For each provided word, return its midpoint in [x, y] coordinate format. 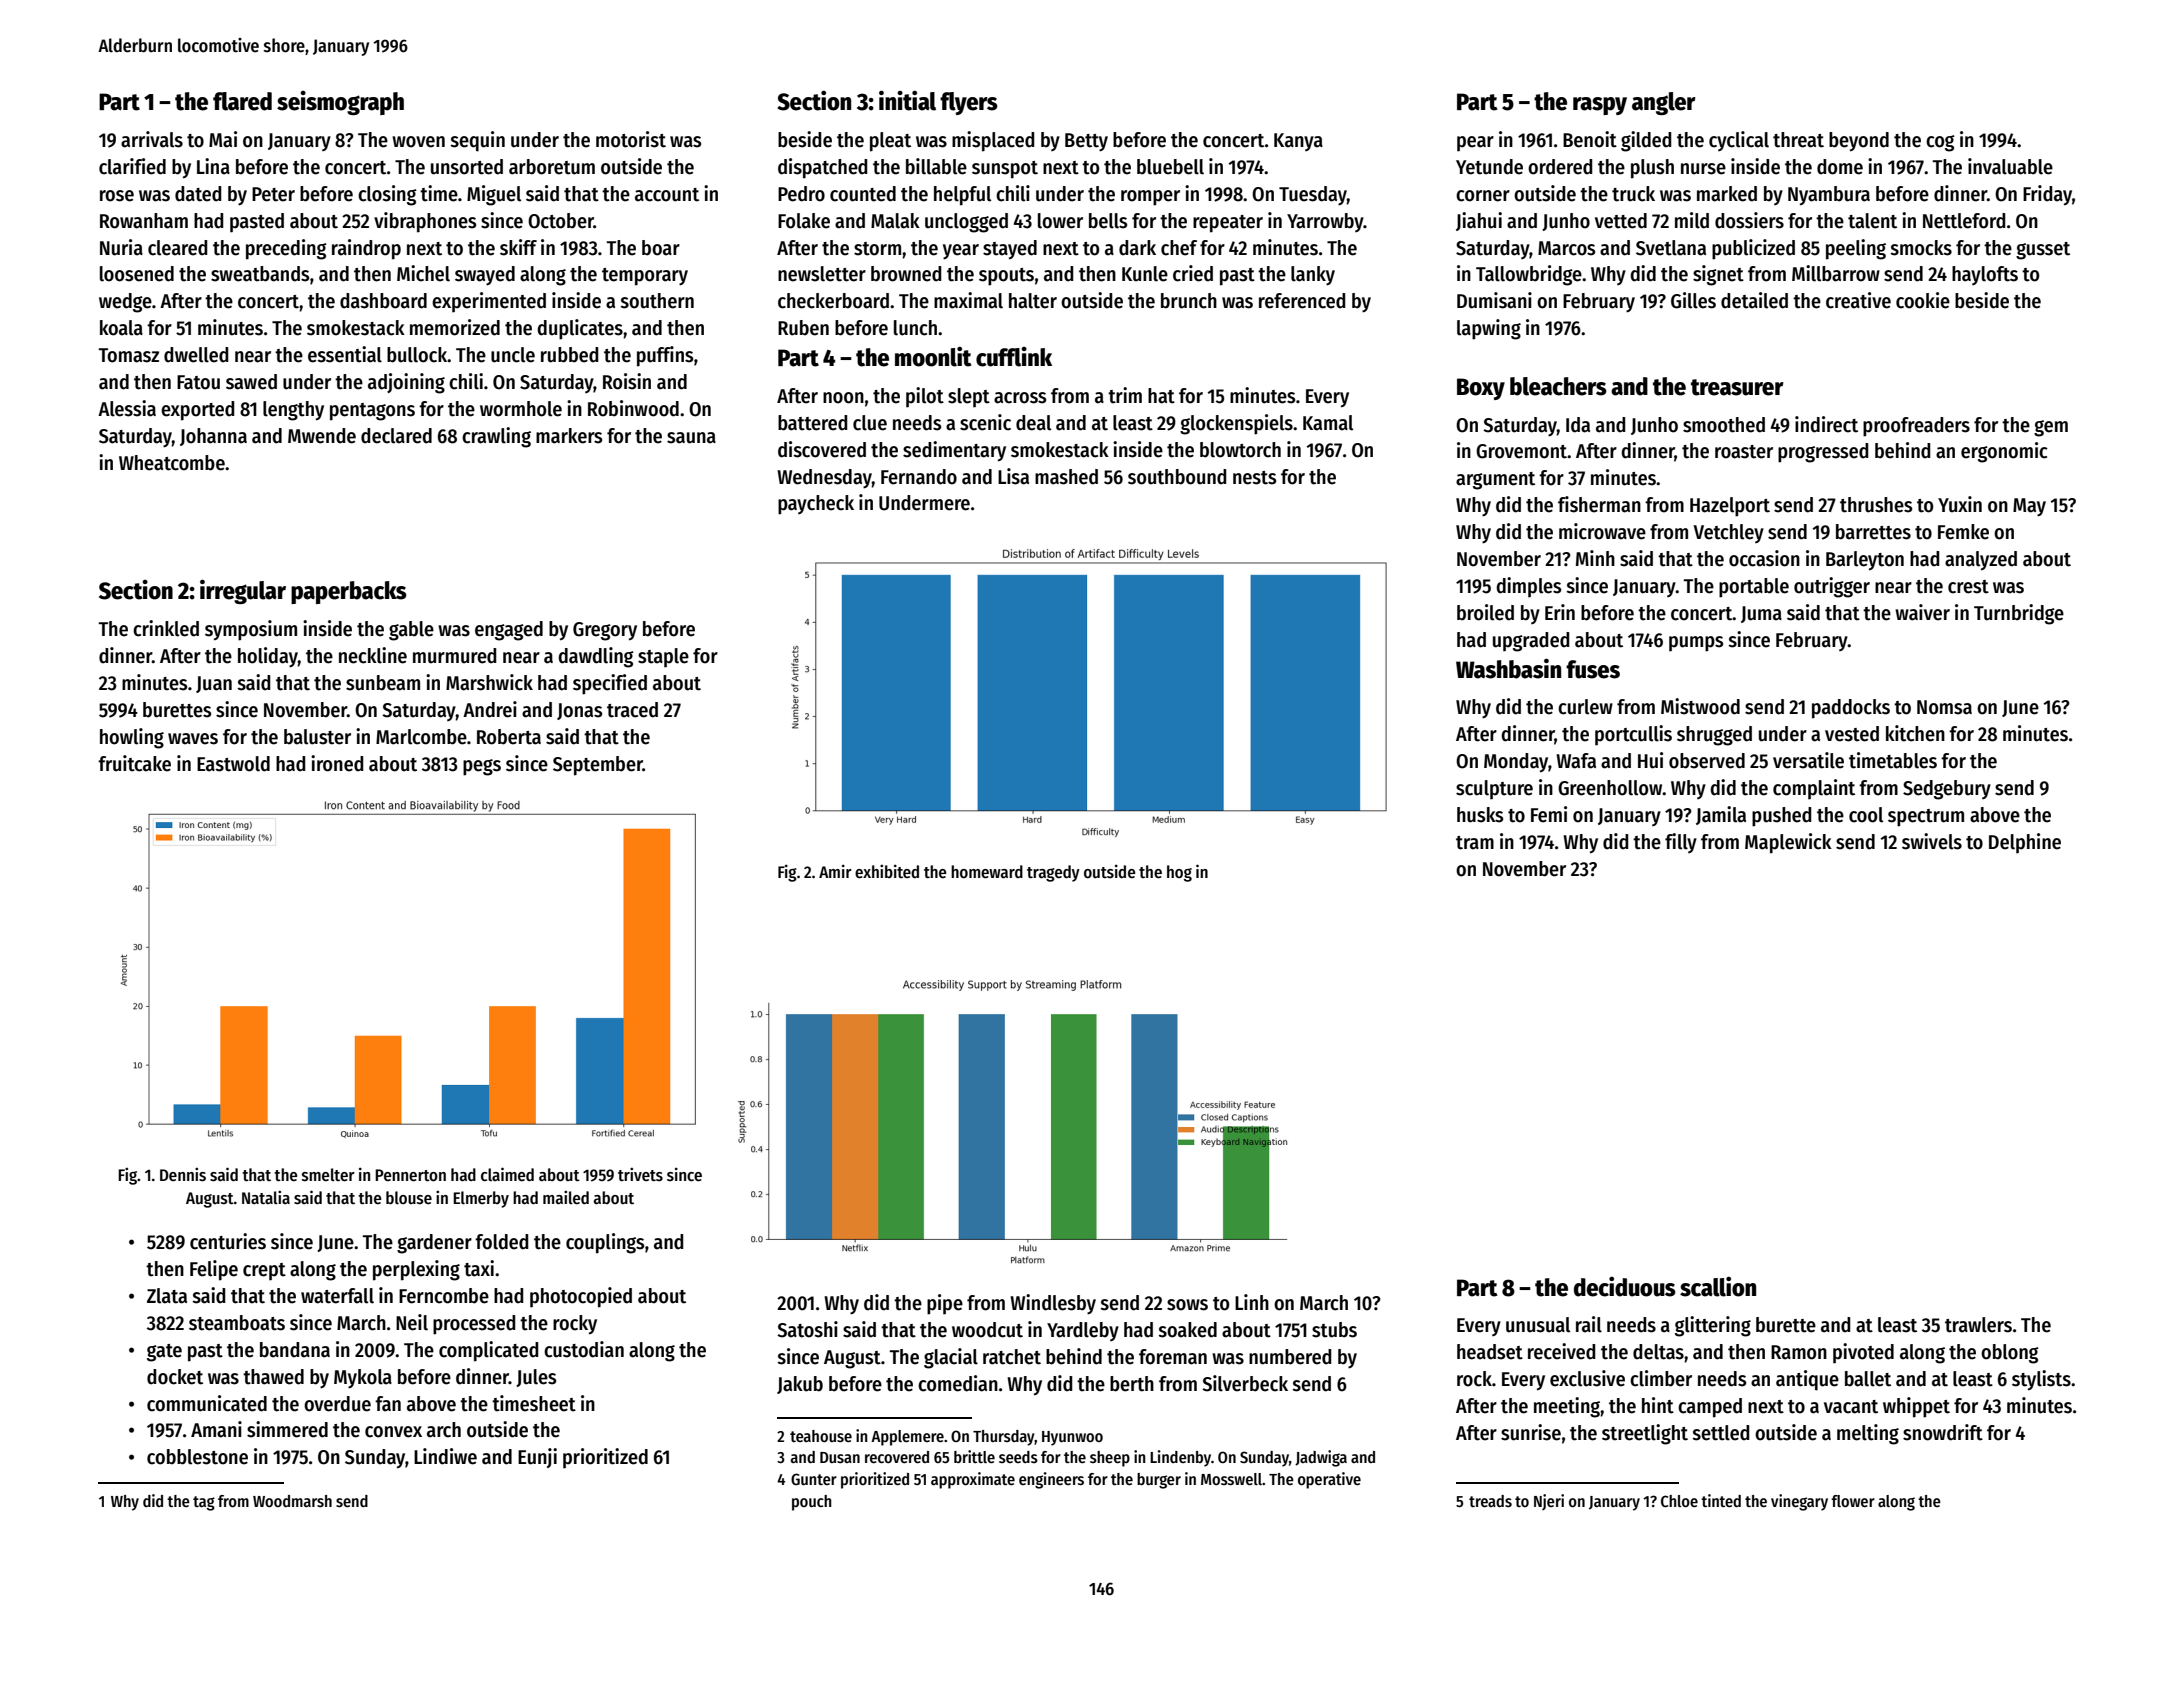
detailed [1754, 300]
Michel [423, 273]
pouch [812, 1503]
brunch [1189, 301]
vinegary [1799, 1502]
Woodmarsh [292, 1501]
